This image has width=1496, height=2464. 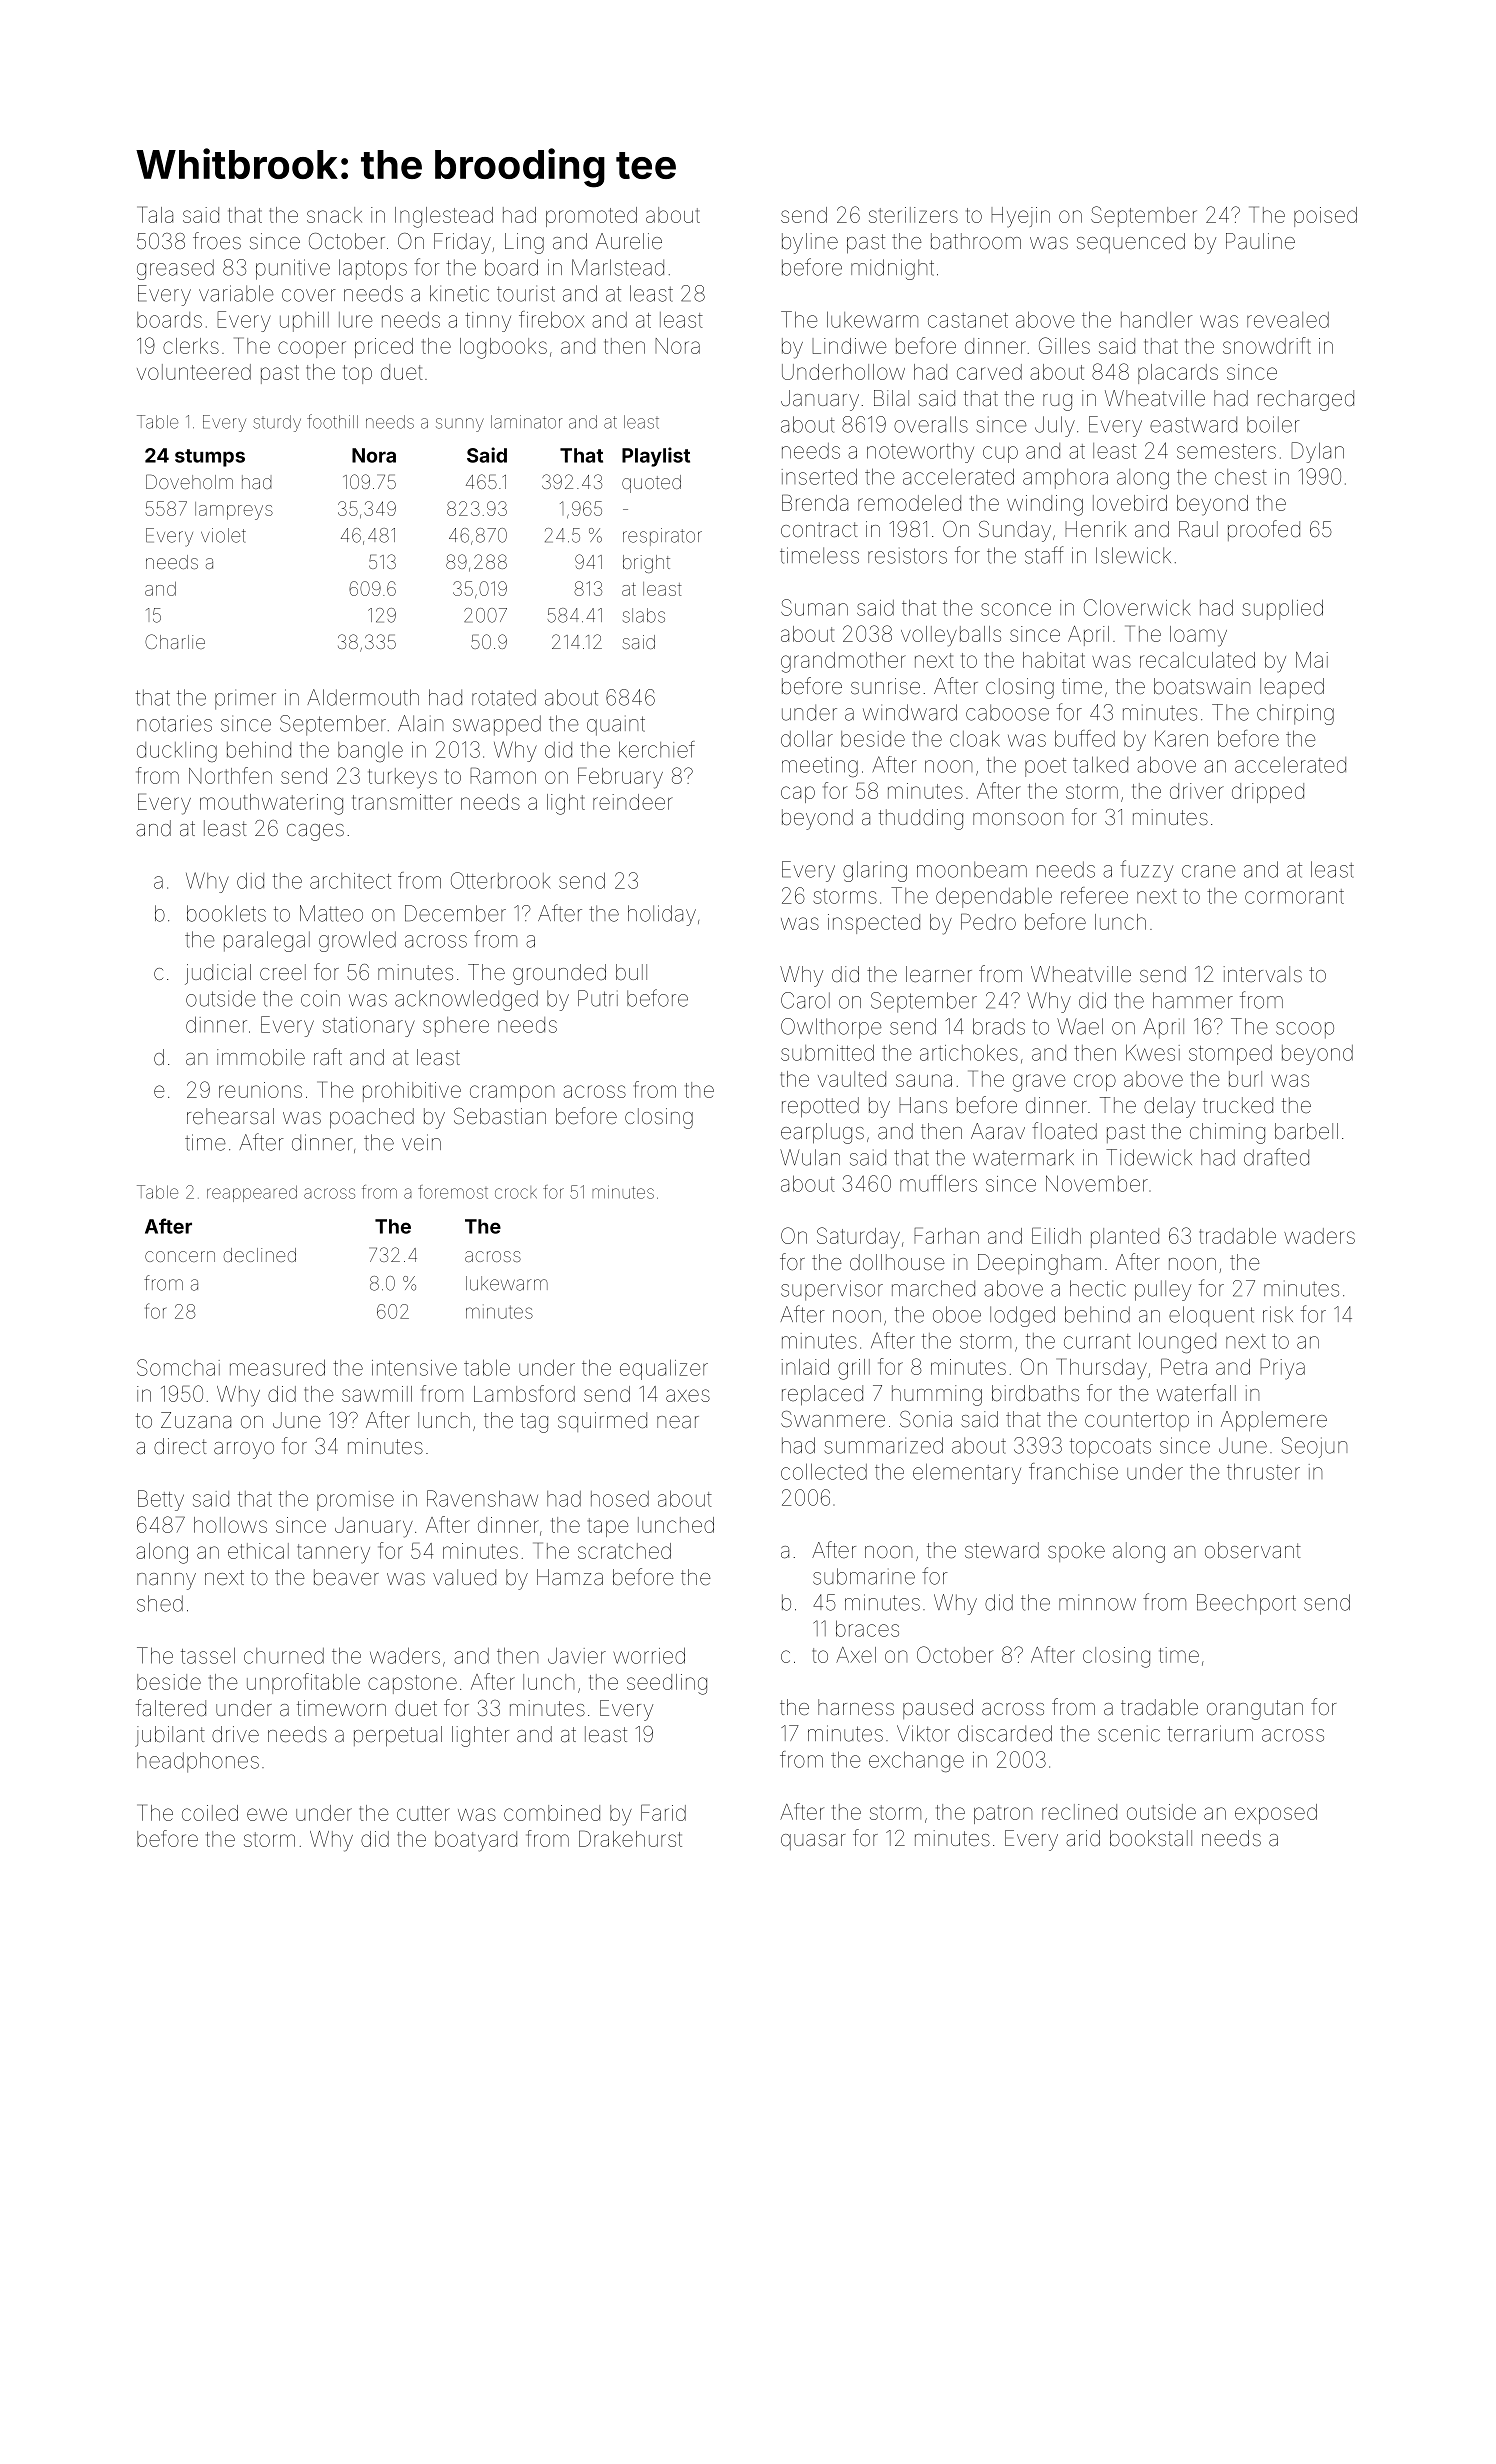 I want to click on thruster, so click(x=1263, y=1471).
